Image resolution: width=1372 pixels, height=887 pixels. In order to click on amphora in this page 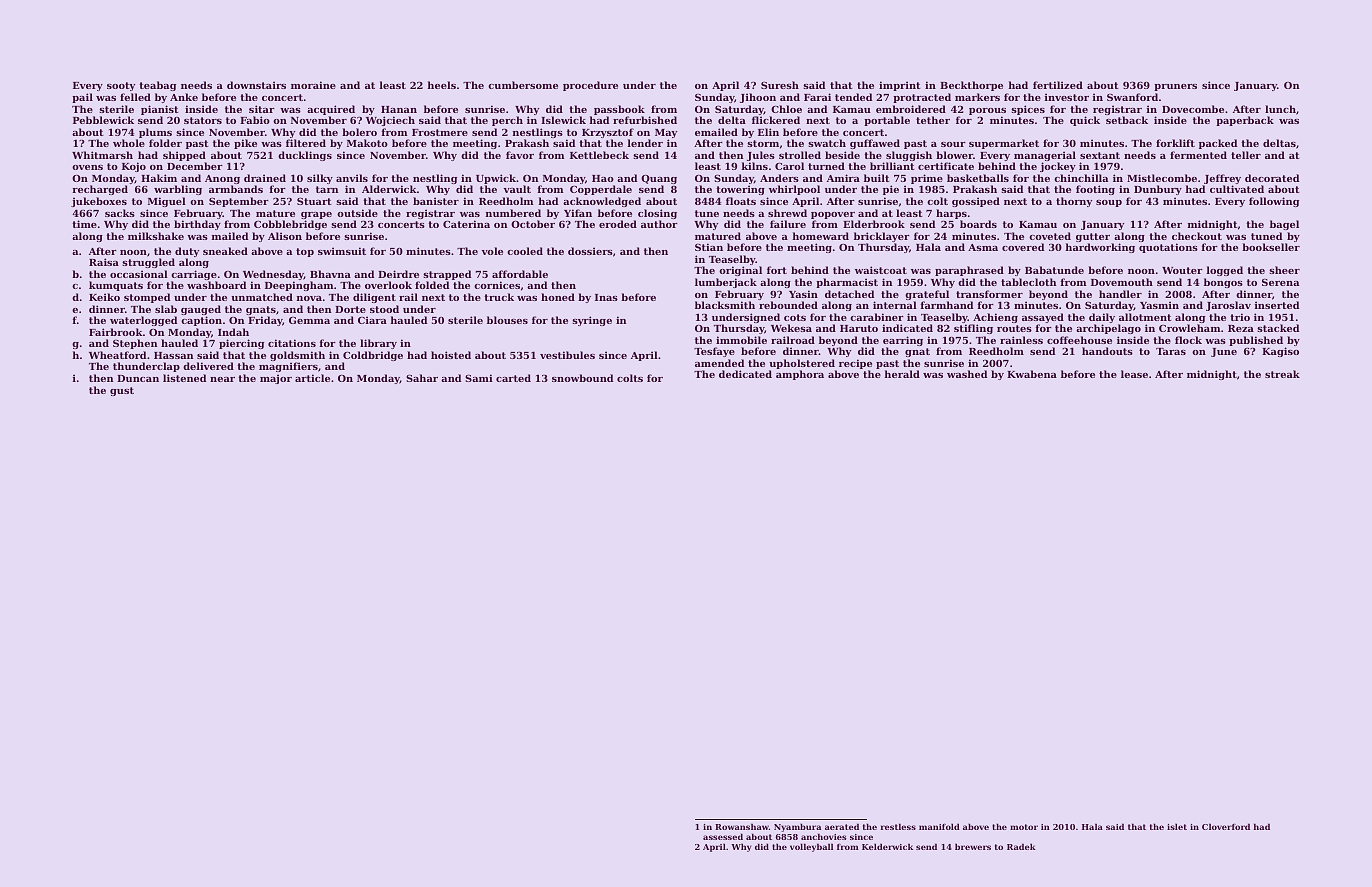, I will do `click(800, 375)`.
